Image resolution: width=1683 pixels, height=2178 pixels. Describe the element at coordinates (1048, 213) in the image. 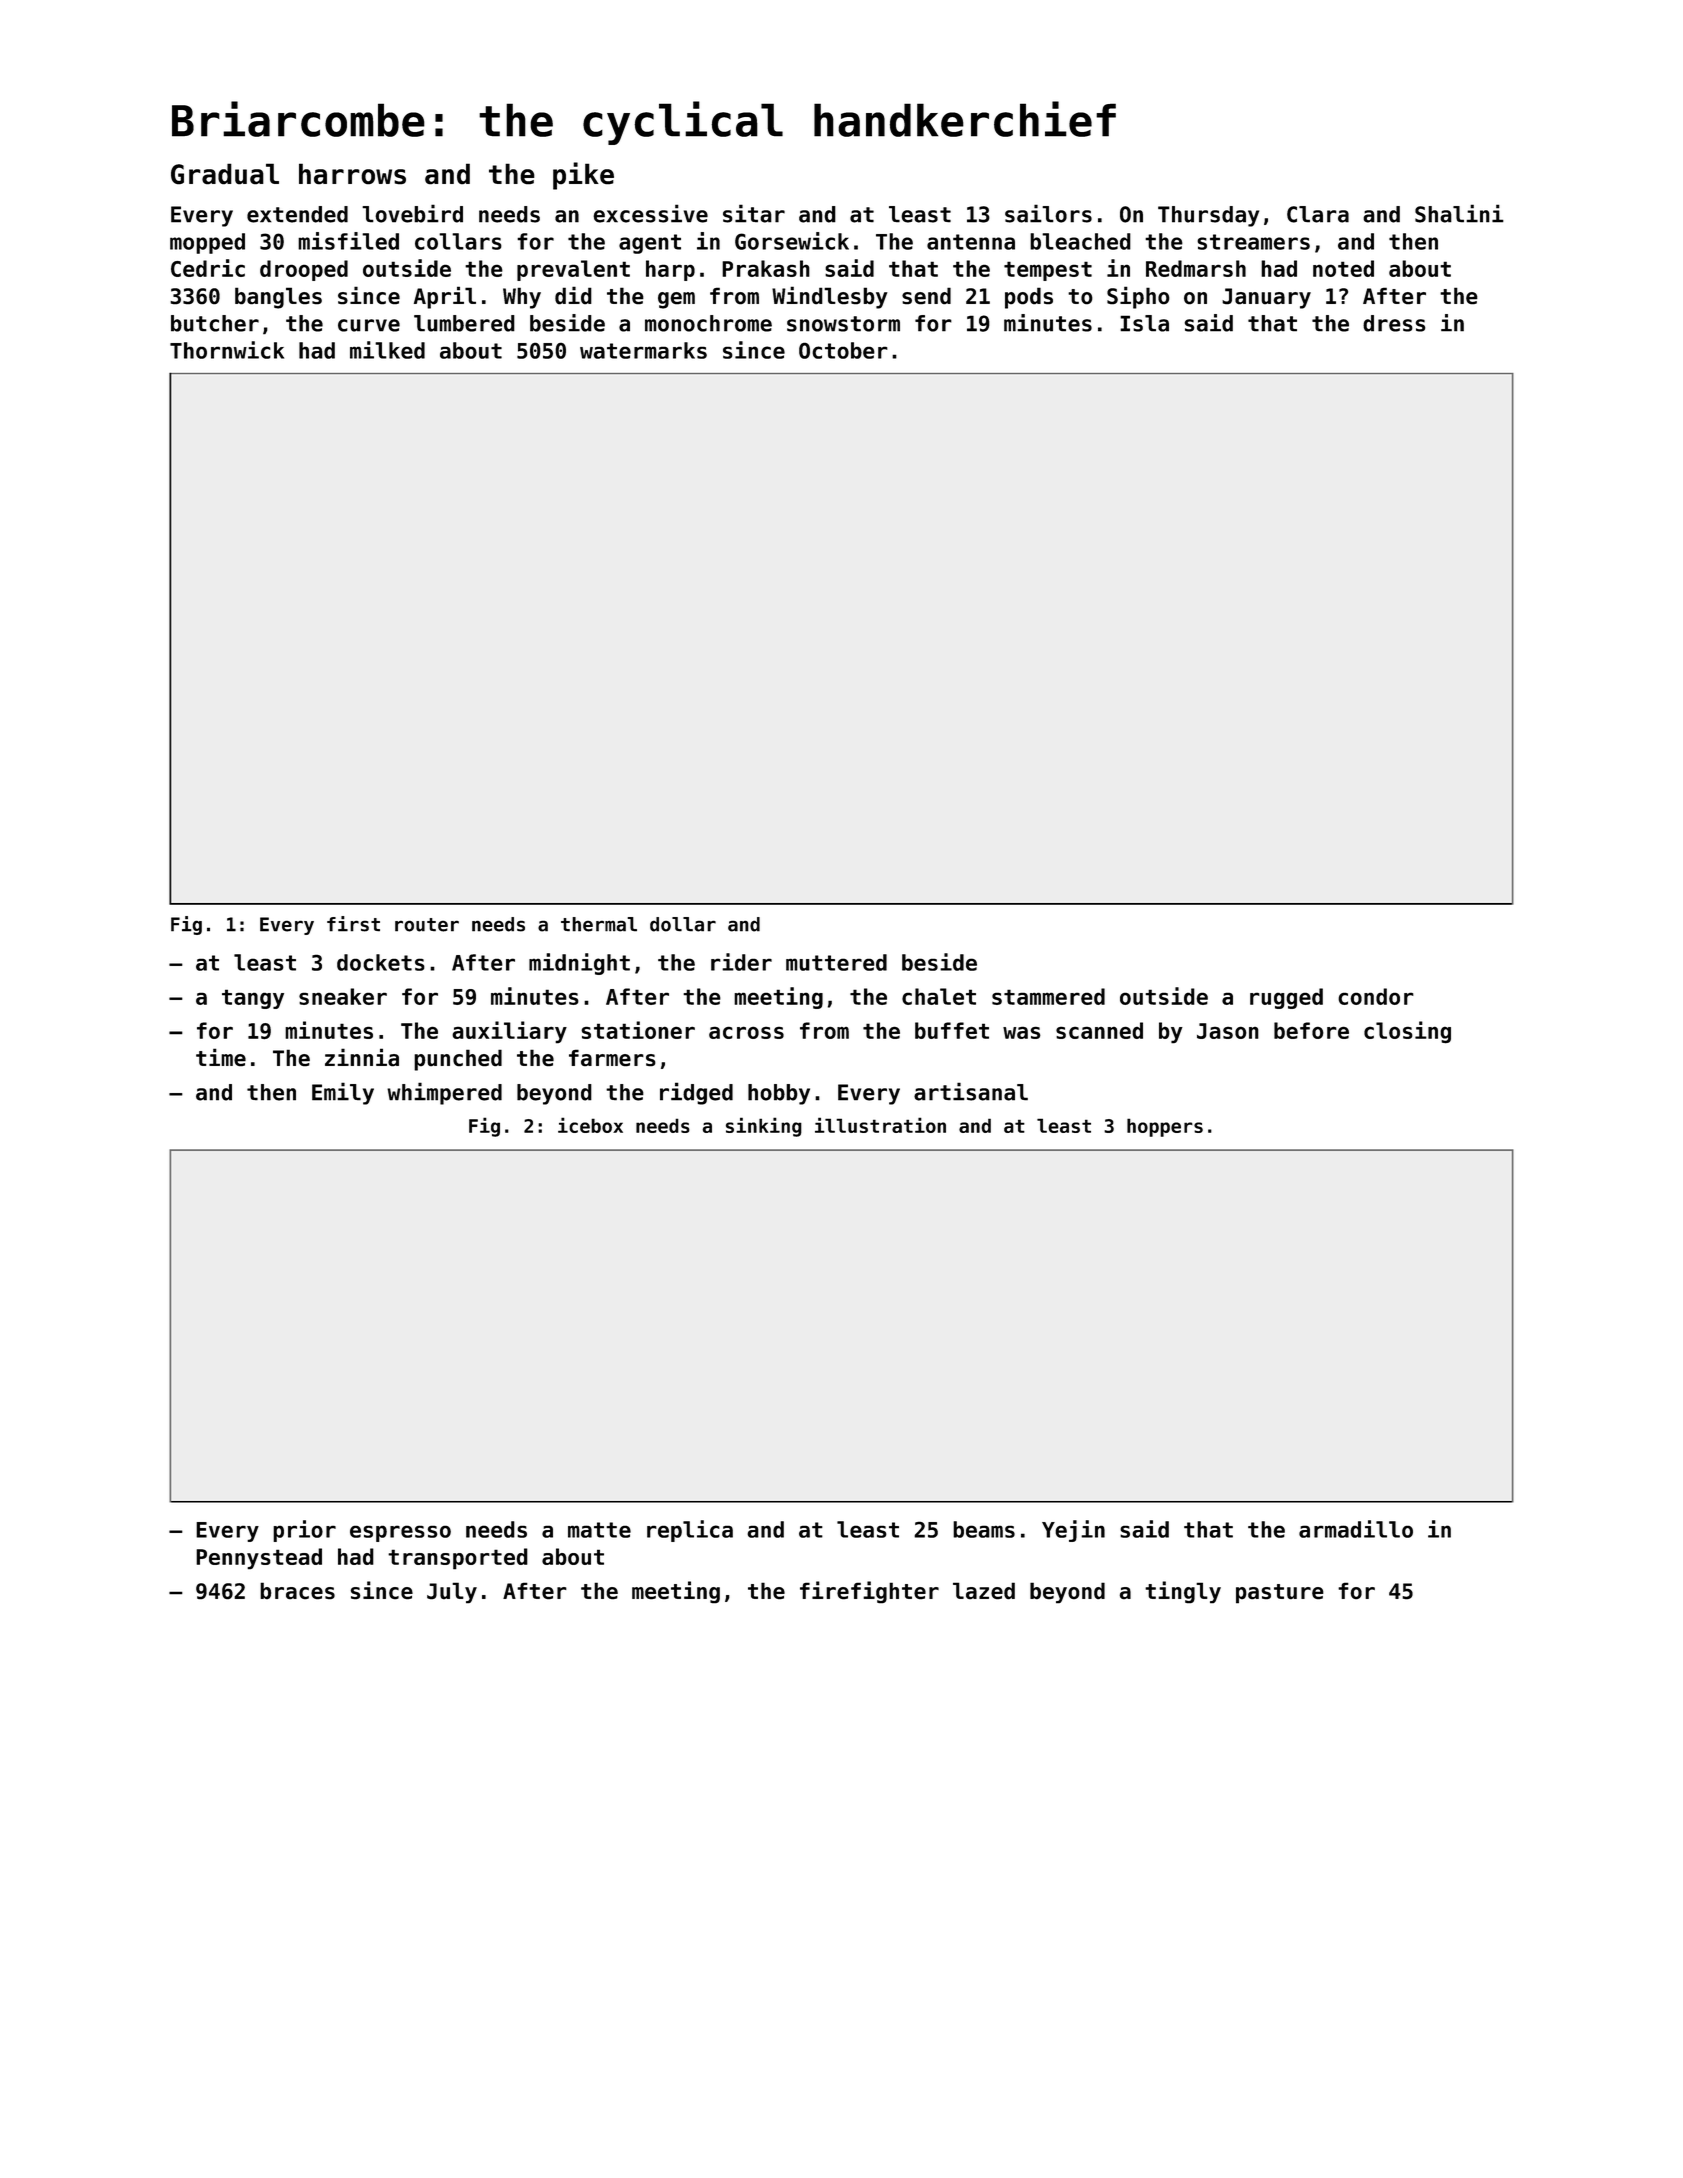

I see `sailors` at that location.
